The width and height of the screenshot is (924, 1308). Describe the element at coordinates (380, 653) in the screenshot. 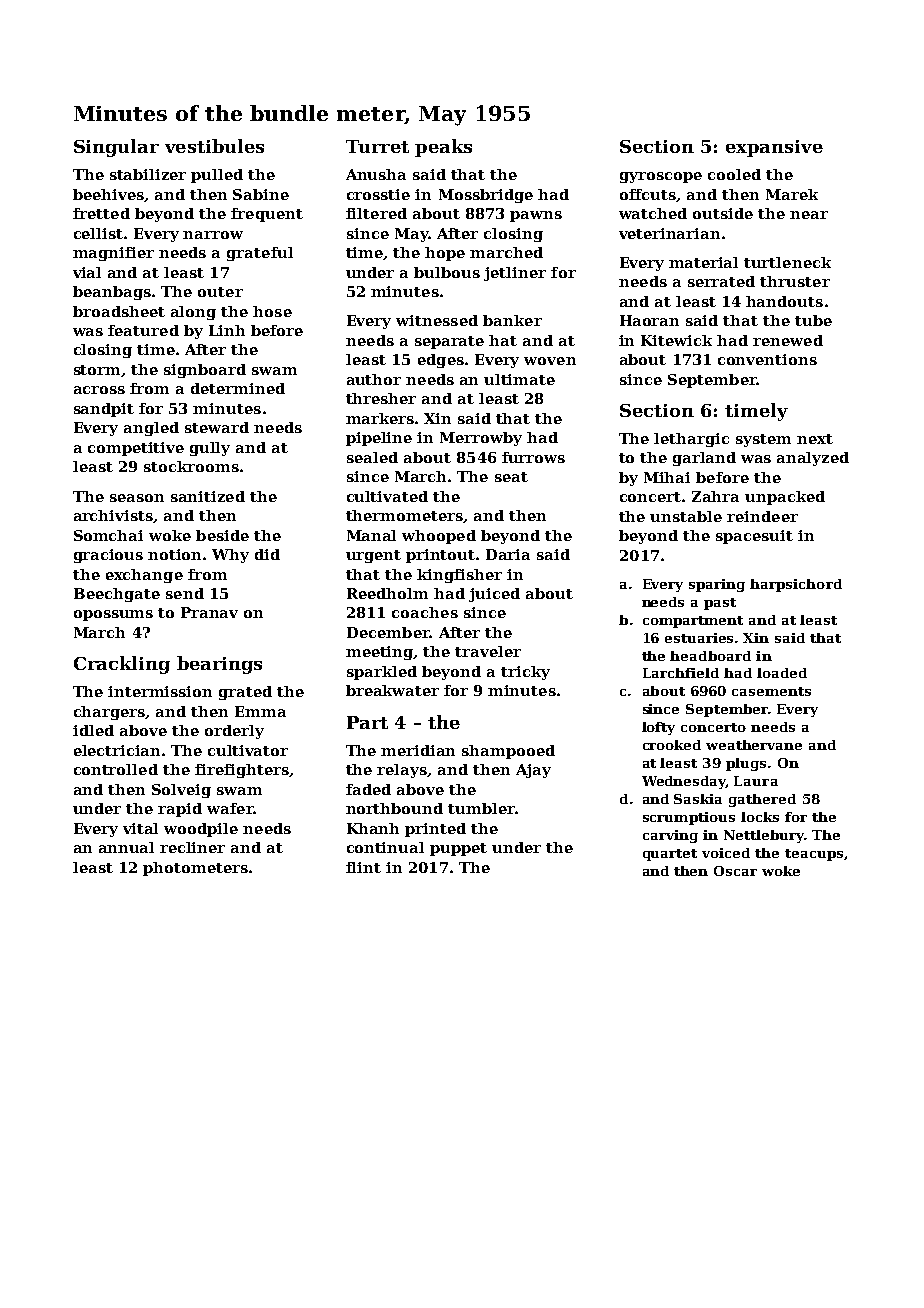

I see `meeting` at that location.
